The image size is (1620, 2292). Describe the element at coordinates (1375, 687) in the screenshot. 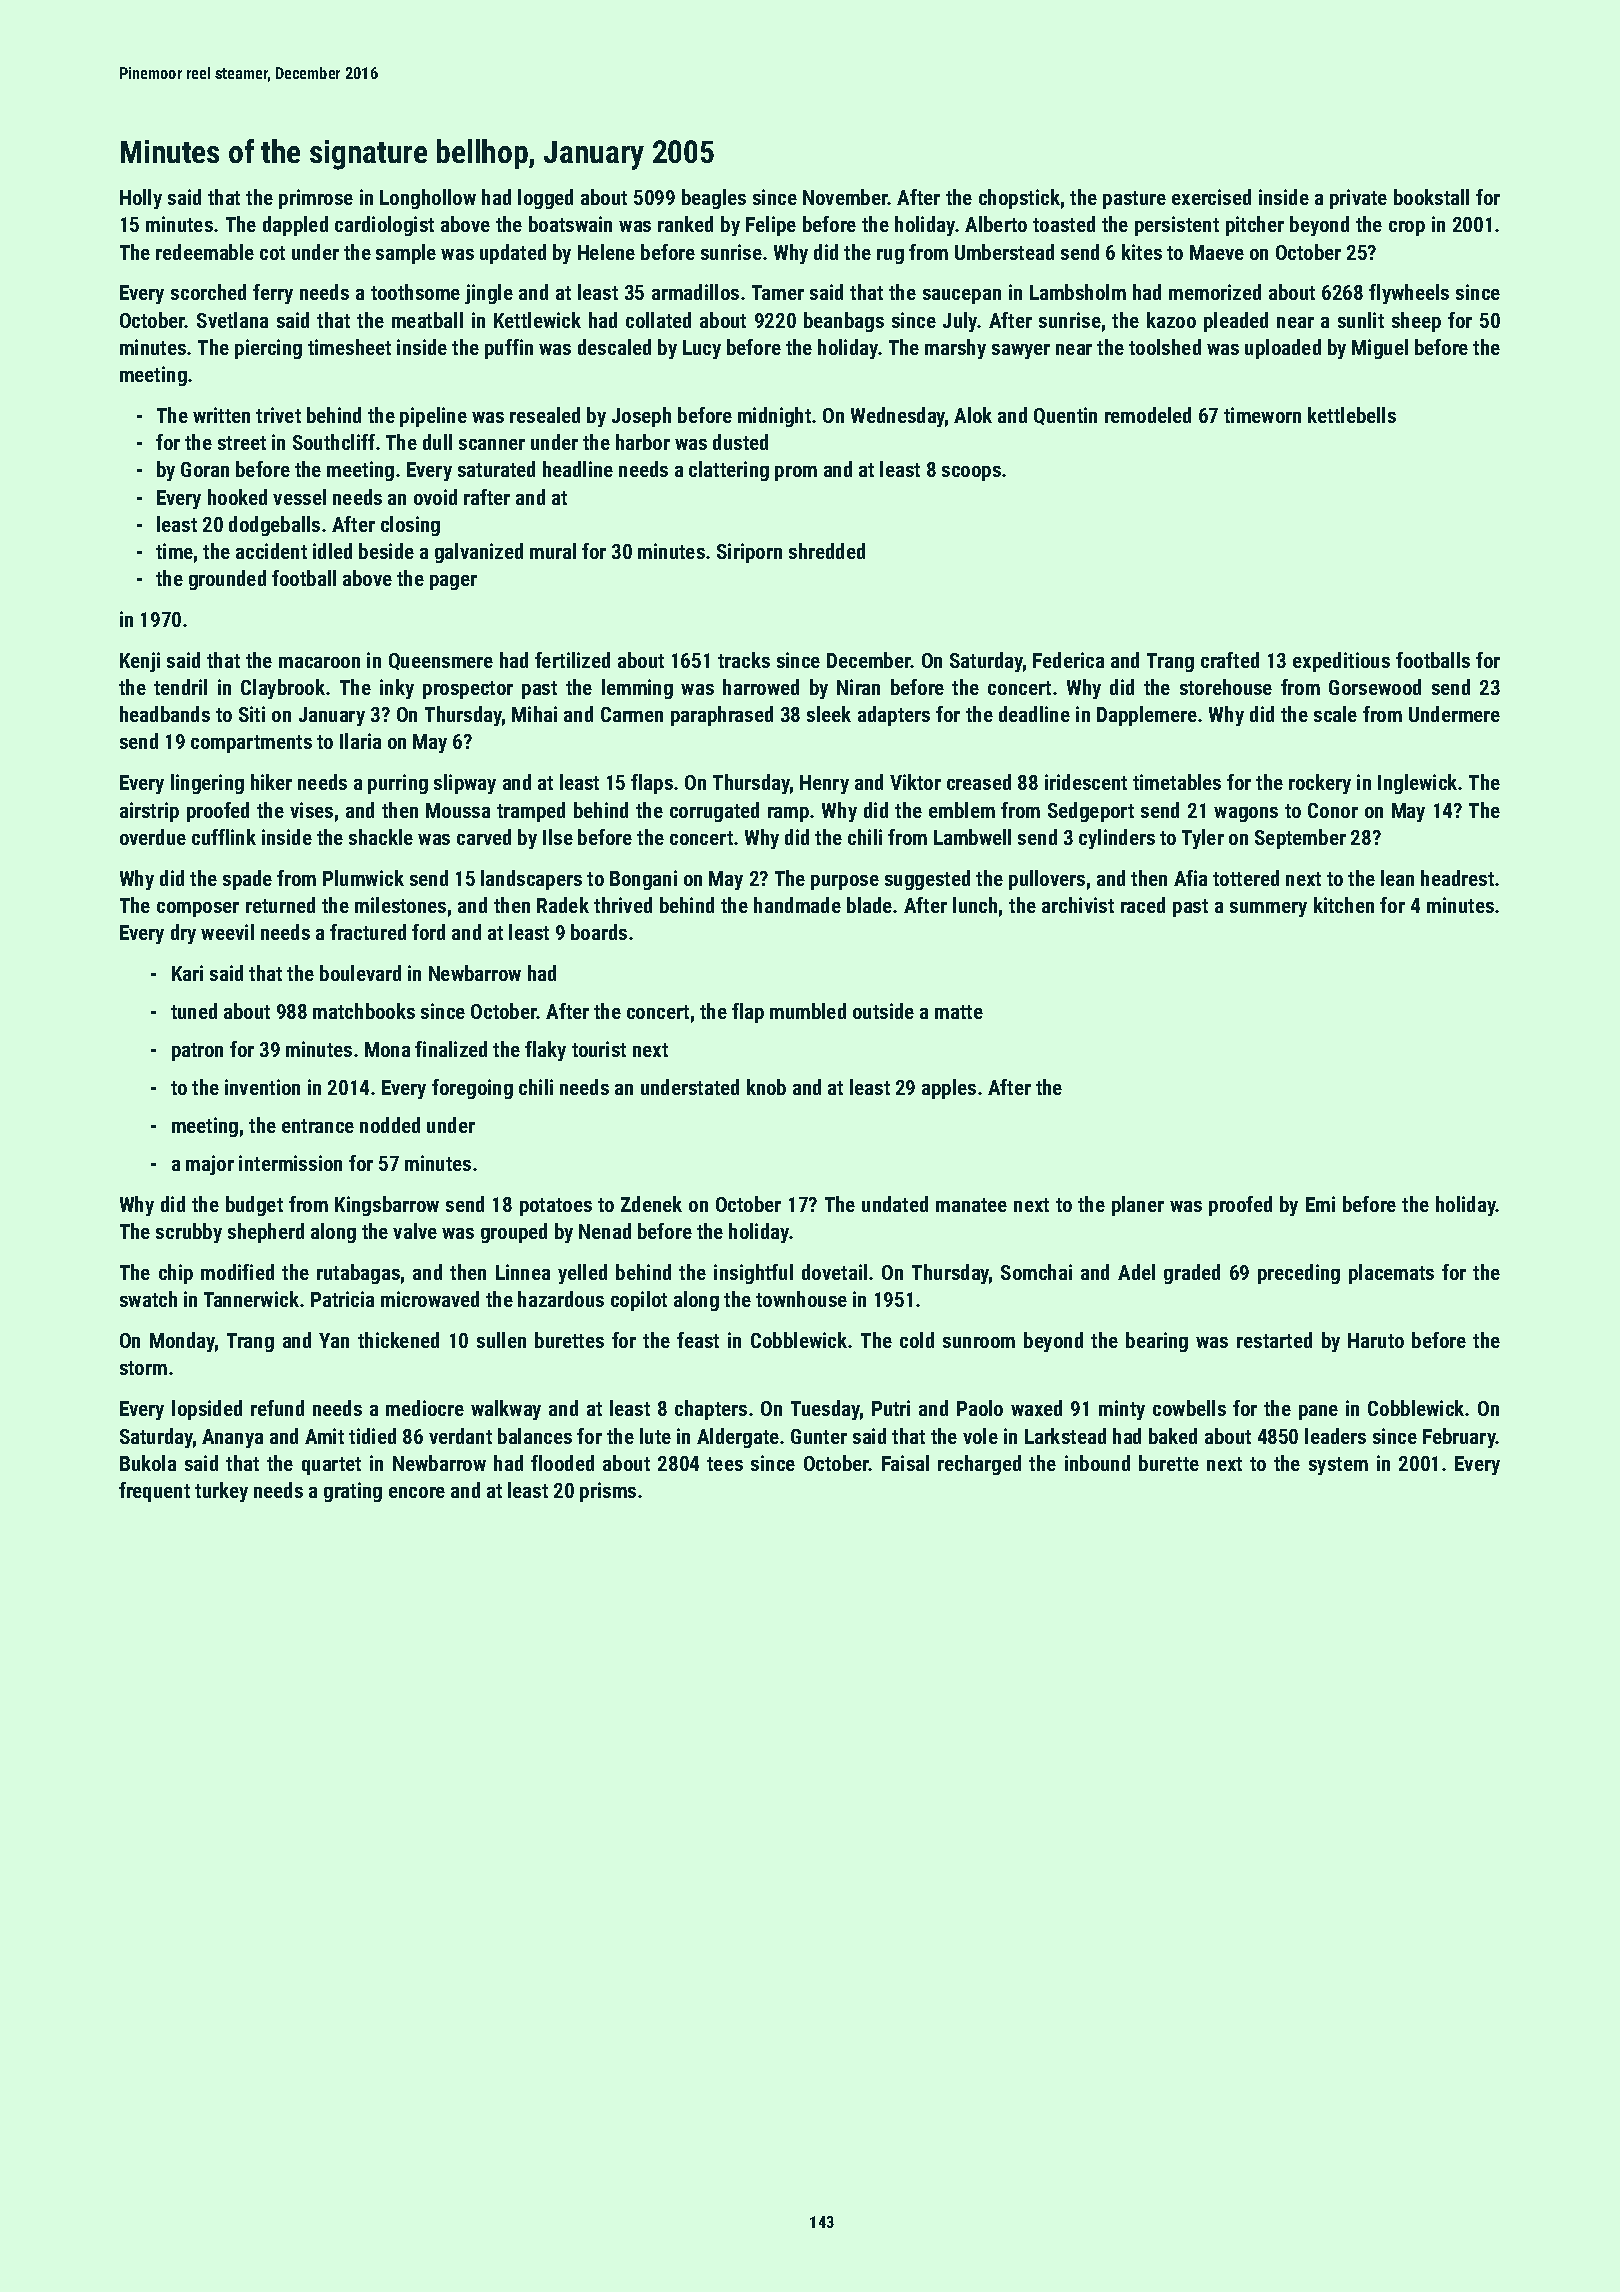

I see `Gorsewood` at that location.
